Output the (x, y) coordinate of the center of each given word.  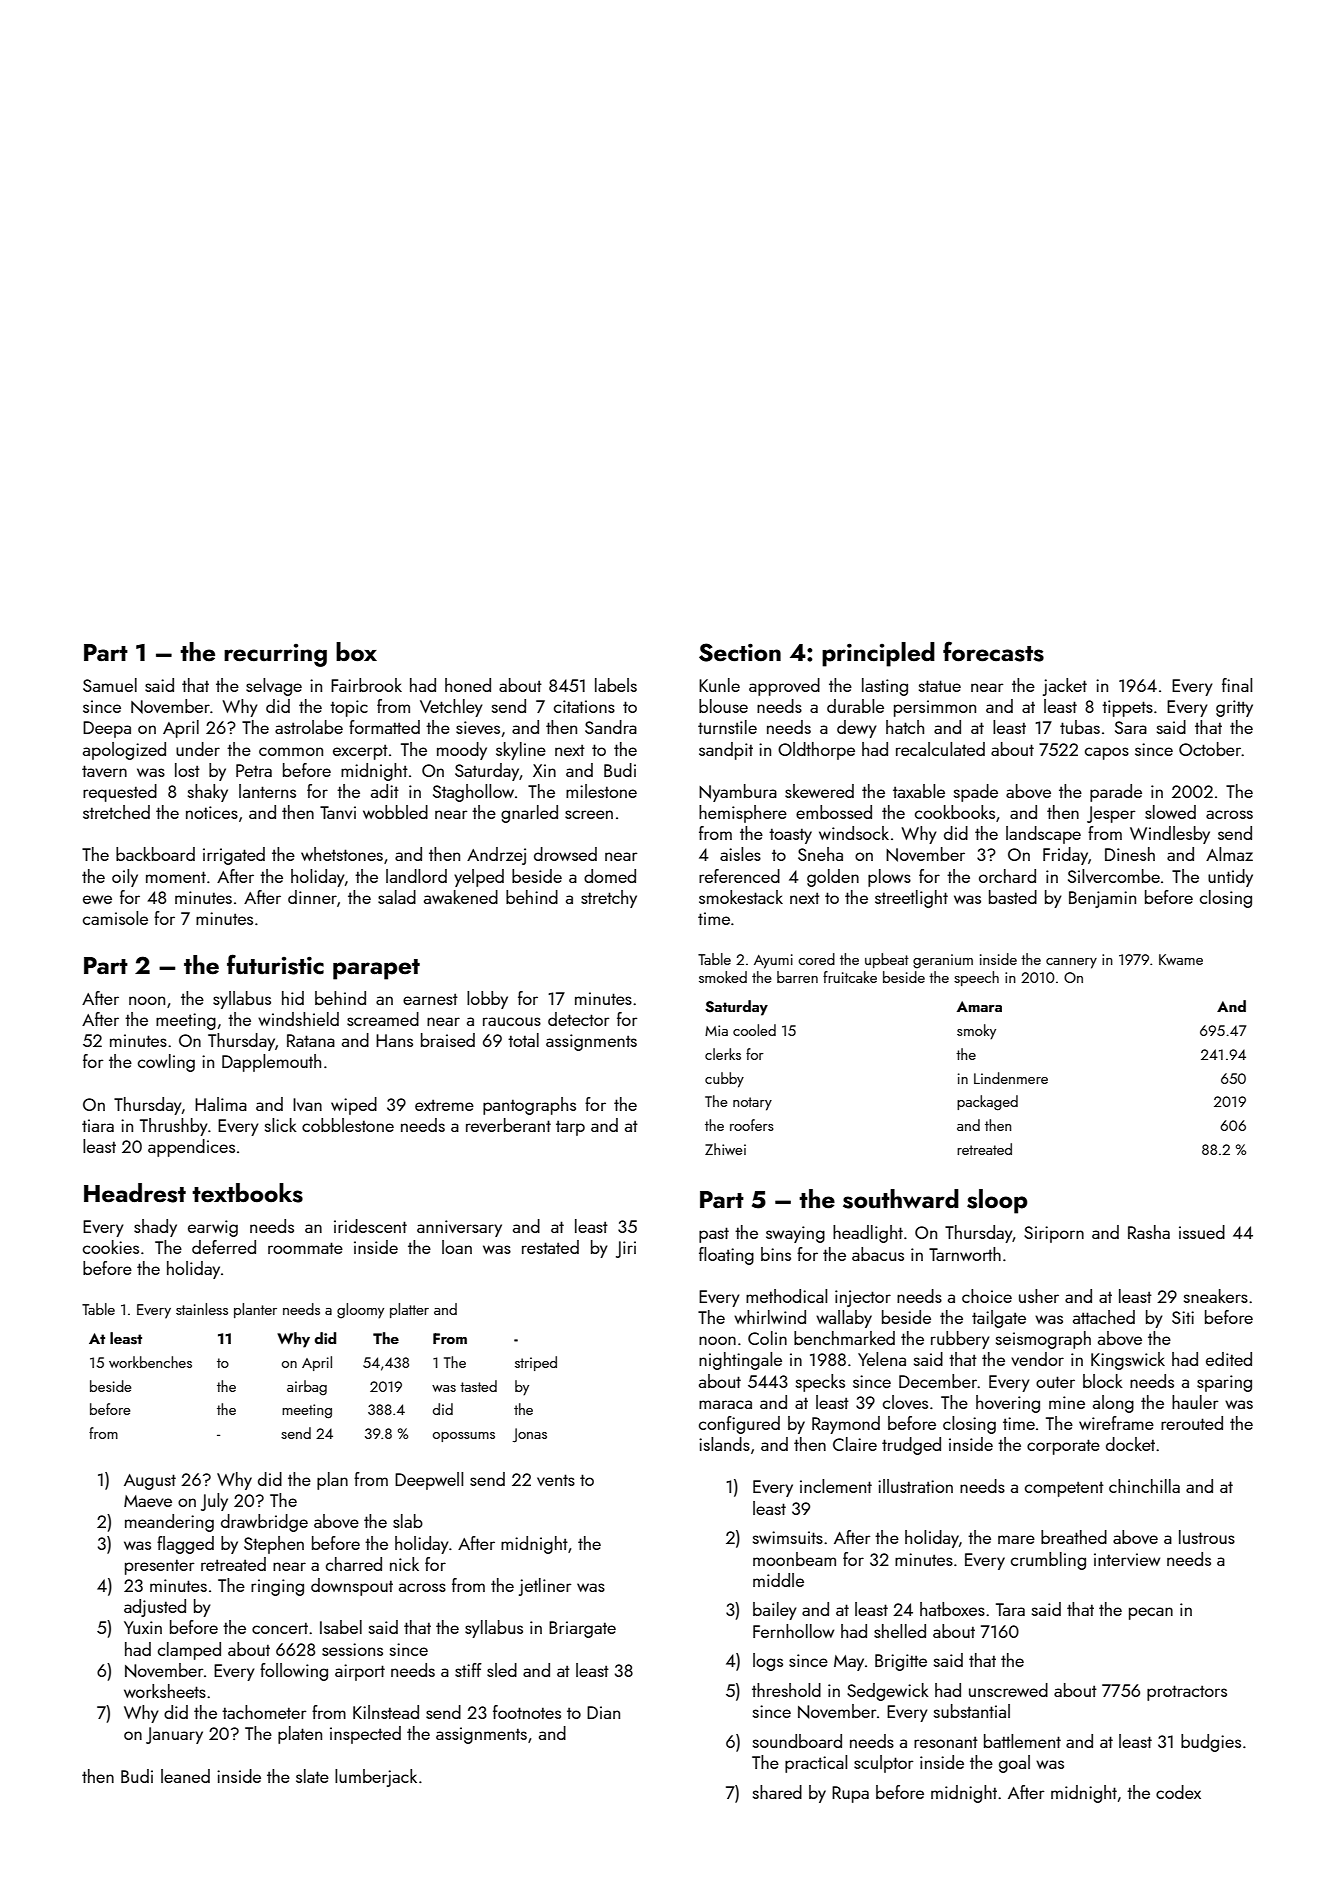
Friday (1065, 856)
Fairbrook (366, 685)
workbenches (150, 1362)
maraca (725, 1404)
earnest (430, 999)
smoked (723, 977)
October (1210, 749)
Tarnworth (965, 1254)
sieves (478, 727)
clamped (189, 1651)
